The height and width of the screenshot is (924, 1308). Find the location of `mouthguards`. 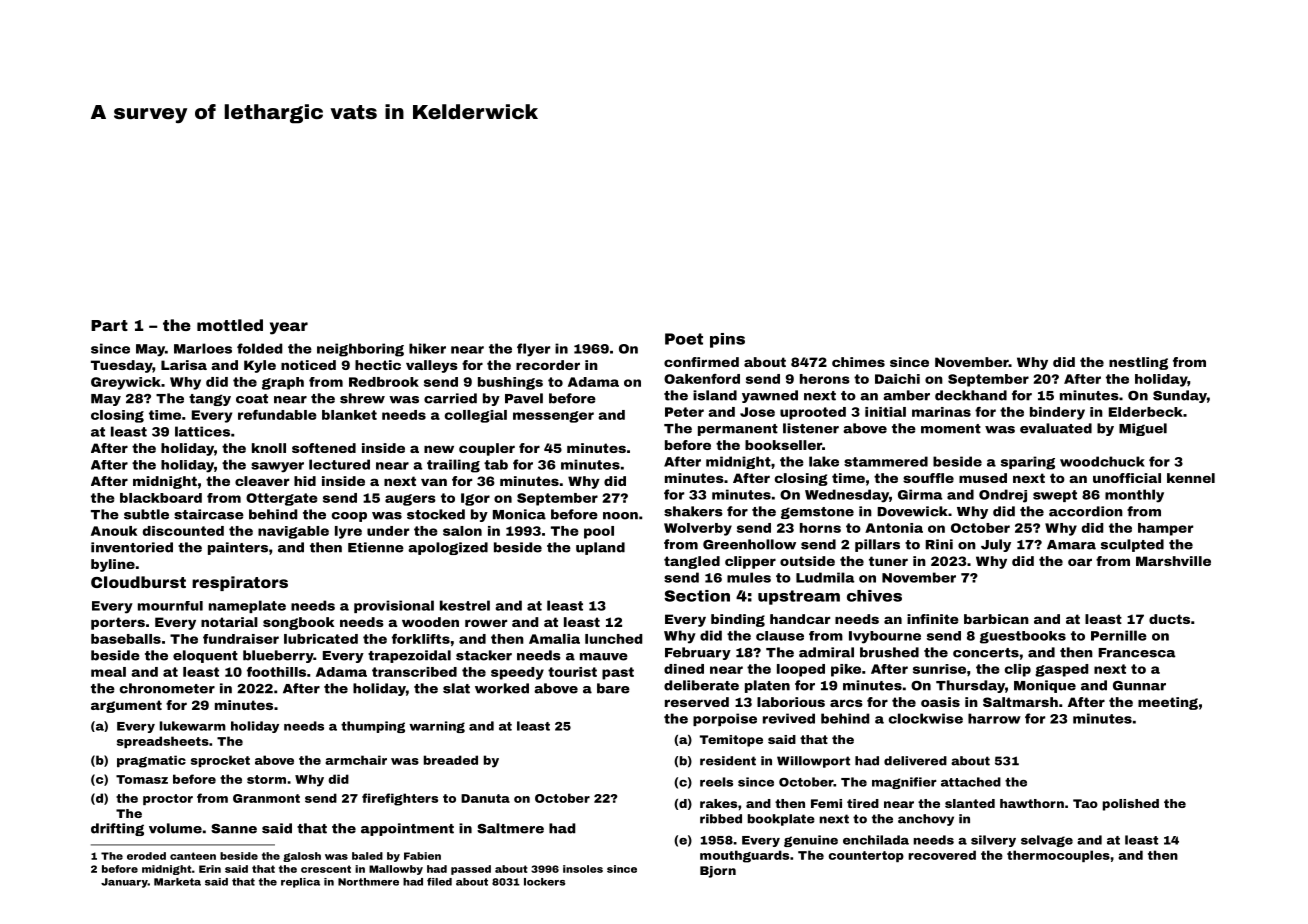

mouthguards is located at coordinates (744, 856).
